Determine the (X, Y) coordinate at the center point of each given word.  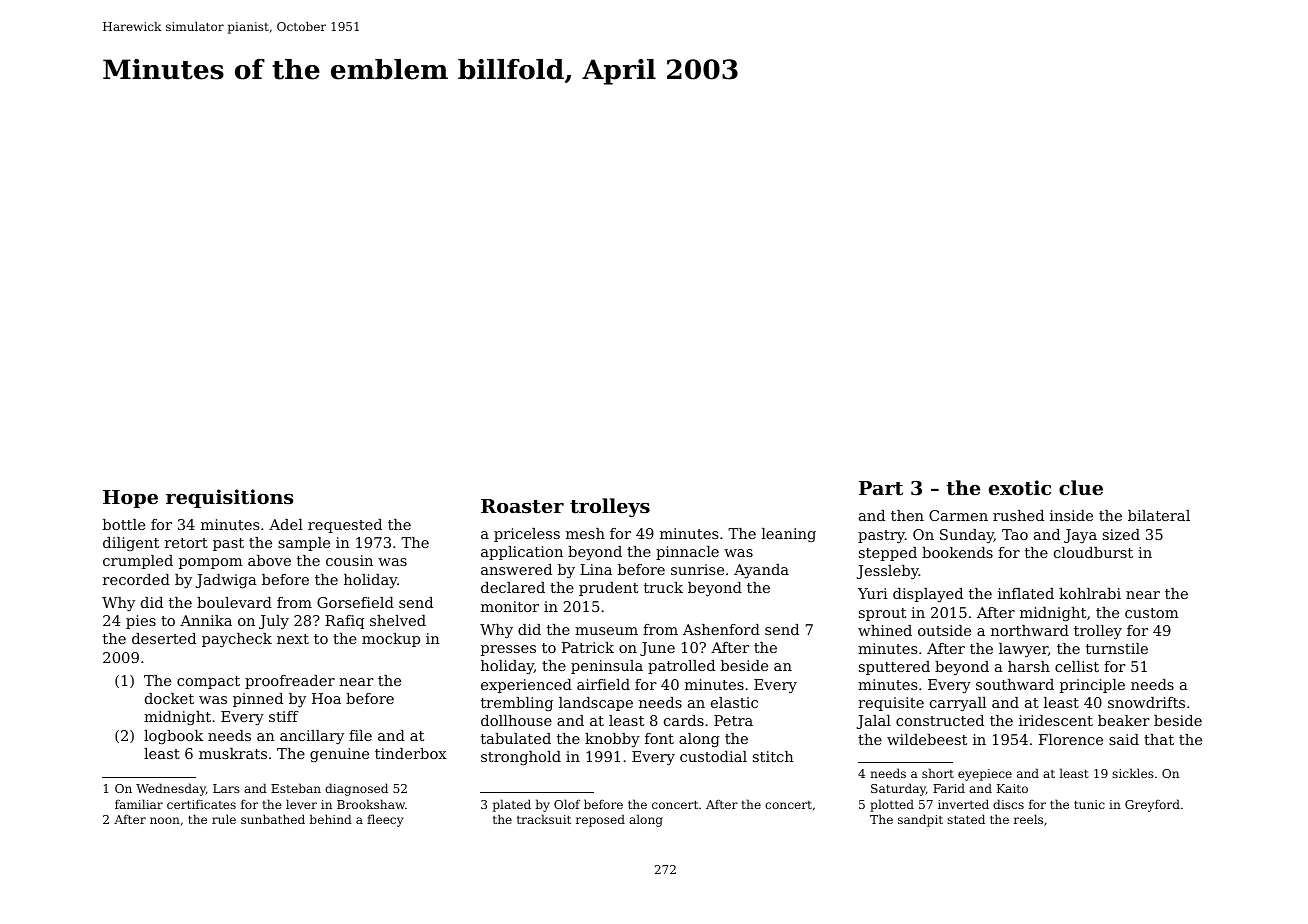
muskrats (233, 753)
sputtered (894, 668)
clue (1081, 487)
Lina (596, 569)
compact (208, 682)
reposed (600, 820)
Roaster (522, 506)
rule (224, 819)
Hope (130, 499)
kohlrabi (1090, 593)
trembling (517, 704)
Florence (1071, 739)
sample (304, 544)
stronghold (521, 758)
